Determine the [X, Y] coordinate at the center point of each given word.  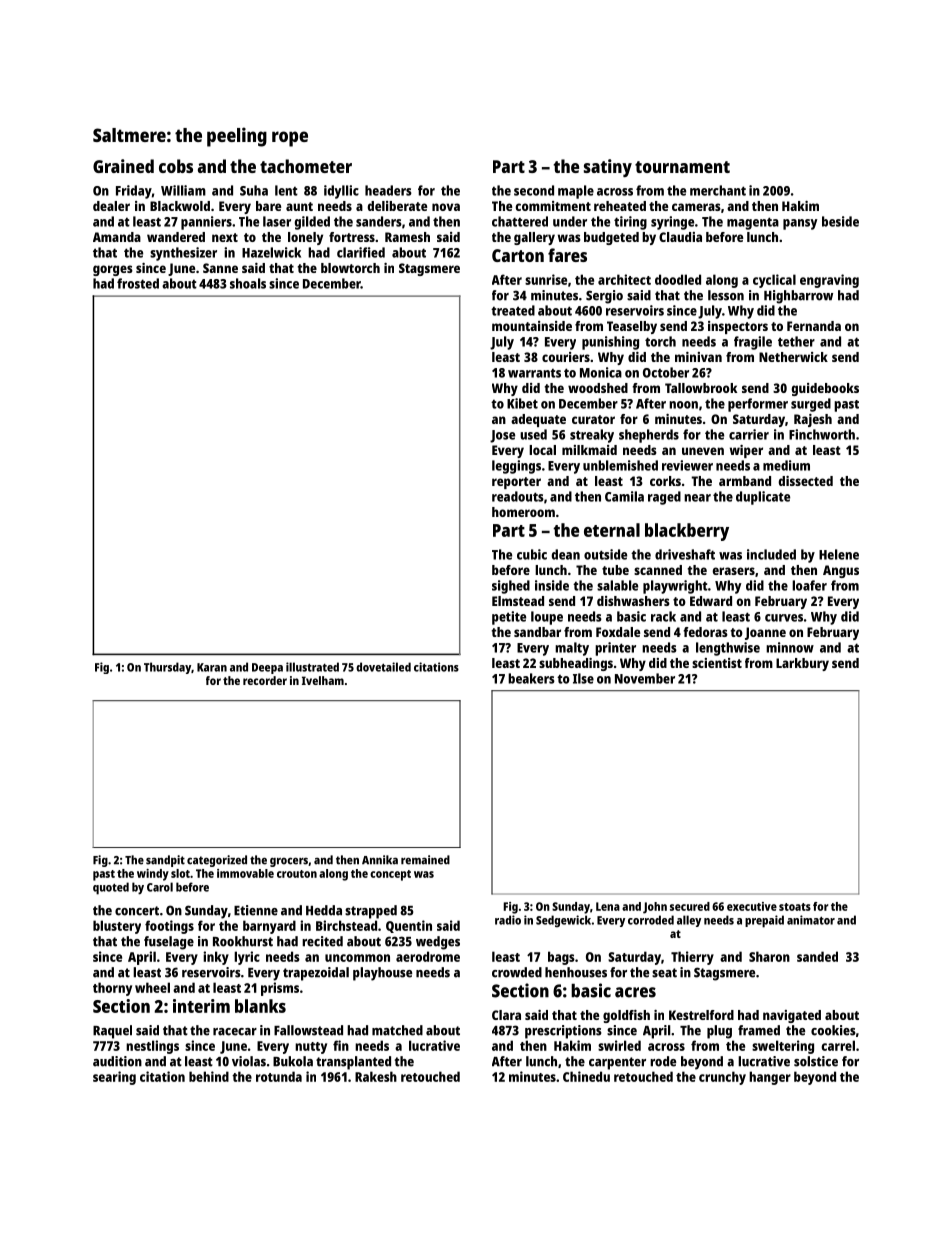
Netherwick [793, 357]
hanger [770, 1078]
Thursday [167, 668]
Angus [841, 571]
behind [209, 1076]
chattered [520, 221]
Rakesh [376, 1076]
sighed [511, 587]
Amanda [117, 237]
